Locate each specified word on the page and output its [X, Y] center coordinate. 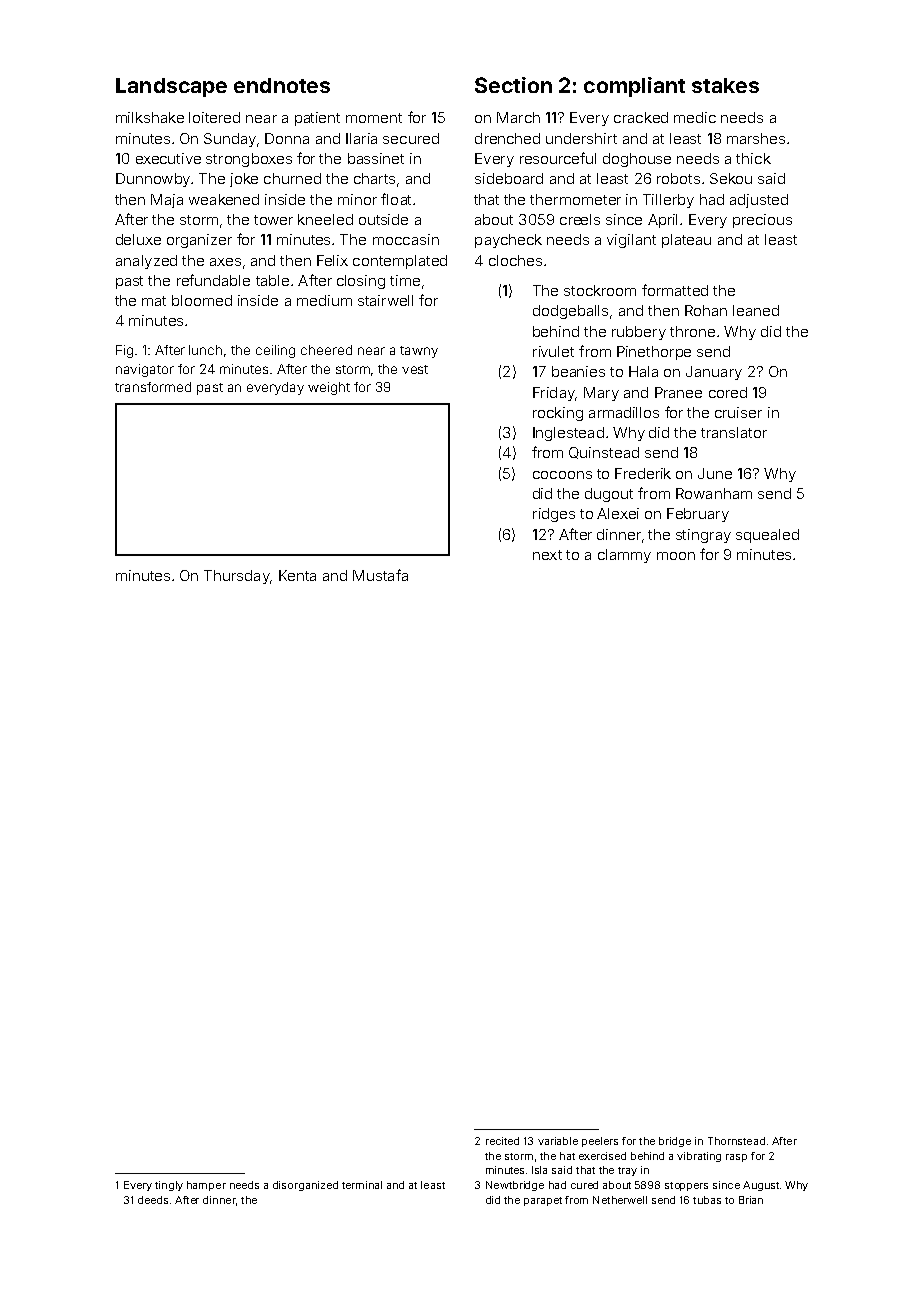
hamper [206, 1186]
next [547, 555]
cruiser [738, 412]
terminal [362, 1185]
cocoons [562, 475]
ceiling [275, 351]
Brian [751, 1200]
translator [734, 432]
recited [502, 1141]
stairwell [385, 300]
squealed [767, 536]
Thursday [237, 577]
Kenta [297, 575]
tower [273, 220]
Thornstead [736, 1141]
